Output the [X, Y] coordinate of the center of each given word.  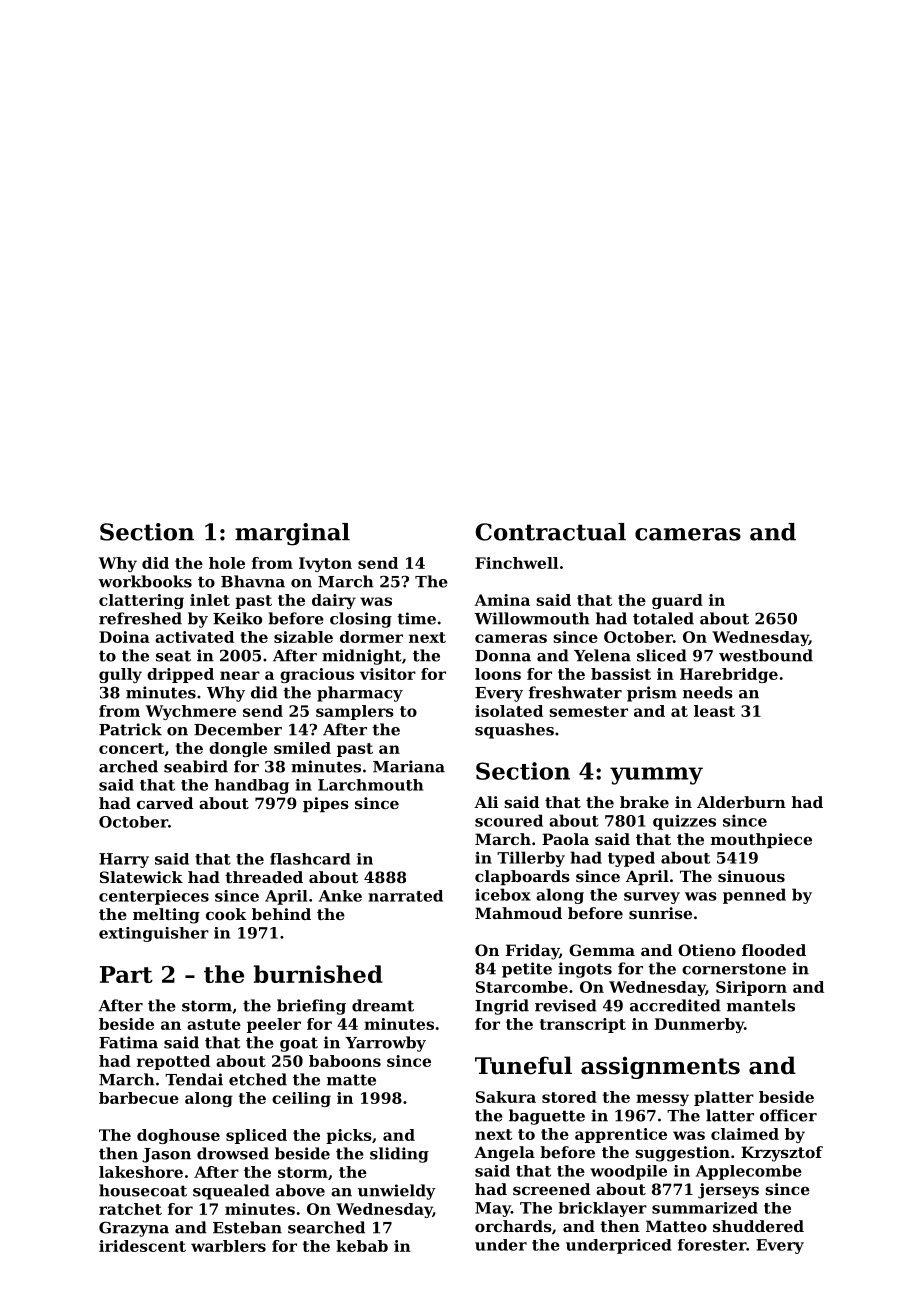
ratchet [130, 1209]
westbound [766, 655]
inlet [210, 600]
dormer [371, 637]
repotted [173, 1062]
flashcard [310, 859]
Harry [124, 860]
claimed [745, 1134]
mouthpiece [761, 840]
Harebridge [729, 675]
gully [120, 675]
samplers [355, 712]
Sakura [506, 1097]
